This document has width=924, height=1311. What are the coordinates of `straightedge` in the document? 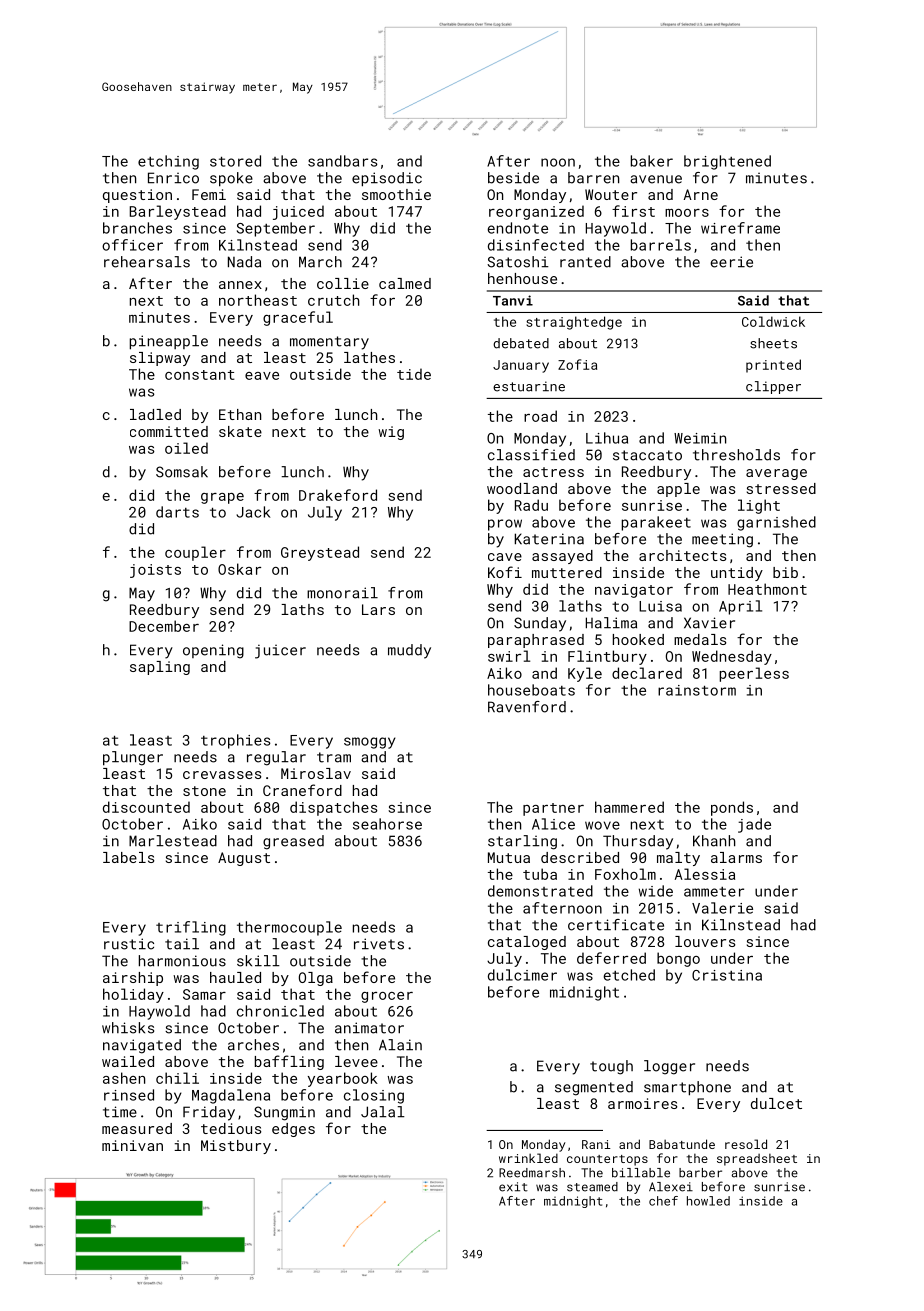 It's located at (574, 323).
